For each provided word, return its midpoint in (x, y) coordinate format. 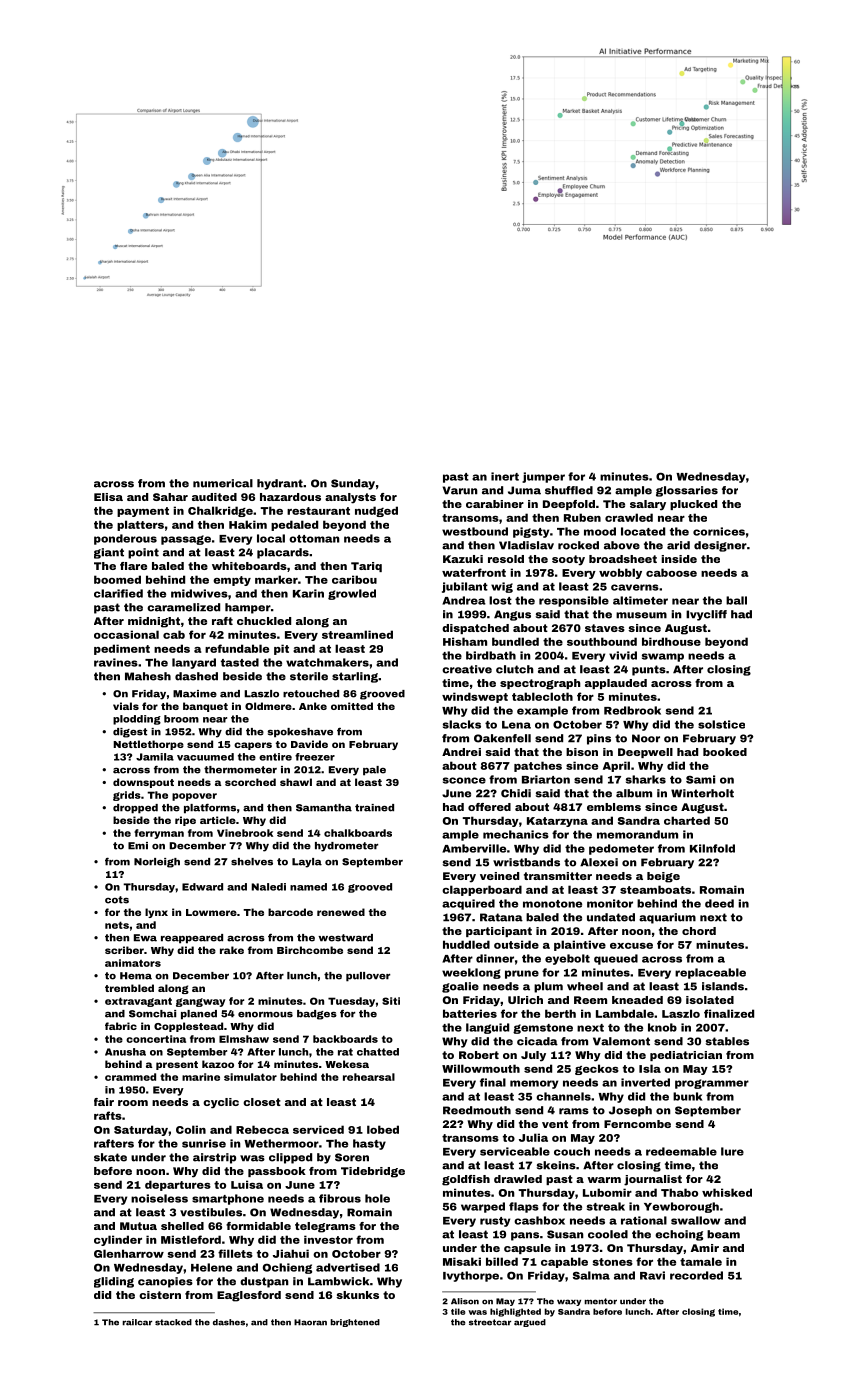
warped (483, 1207)
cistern (160, 1295)
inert (505, 476)
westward (345, 938)
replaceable (710, 973)
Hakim (248, 524)
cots (117, 900)
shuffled (569, 490)
